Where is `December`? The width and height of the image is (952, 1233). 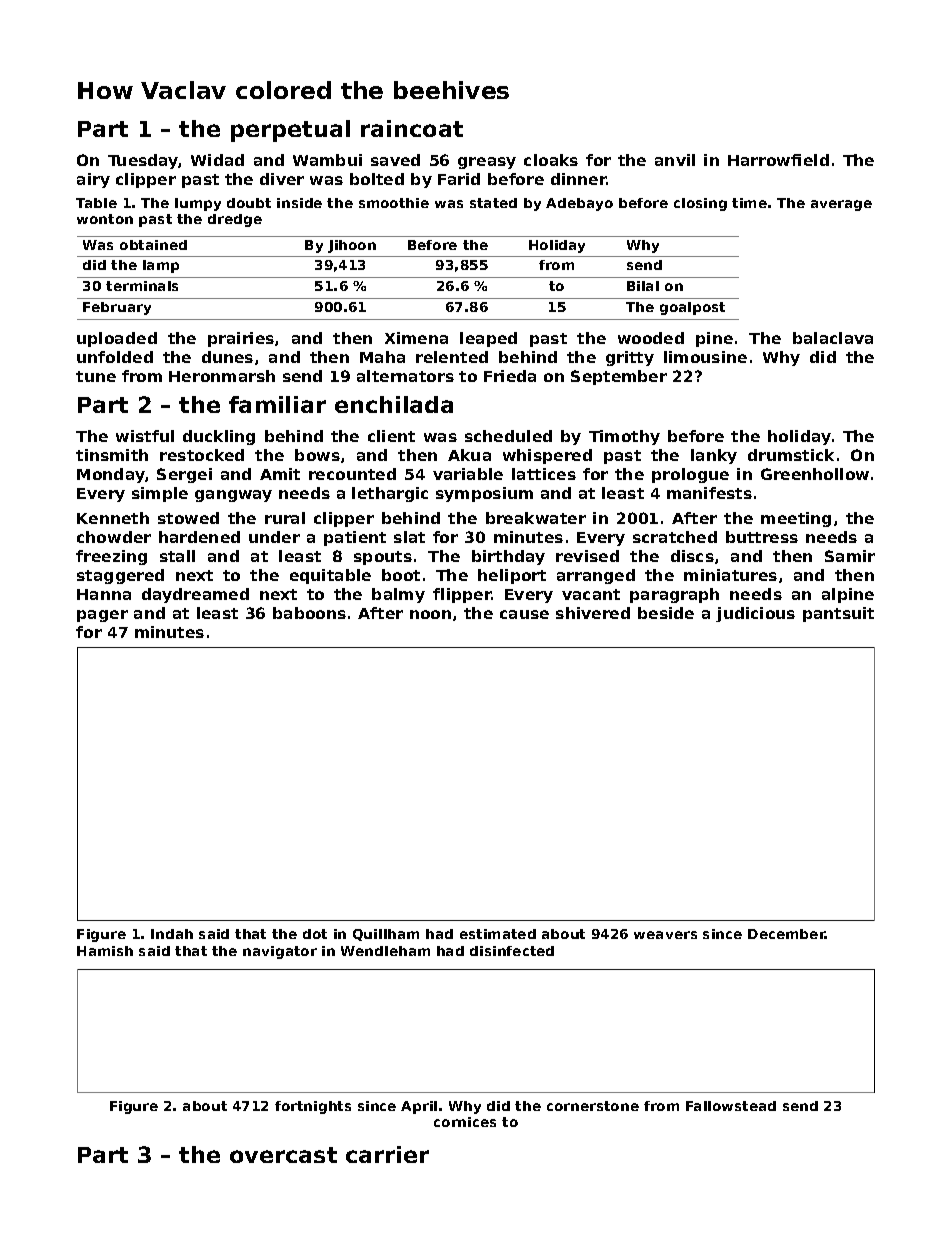
December is located at coordinates (786, 934).
